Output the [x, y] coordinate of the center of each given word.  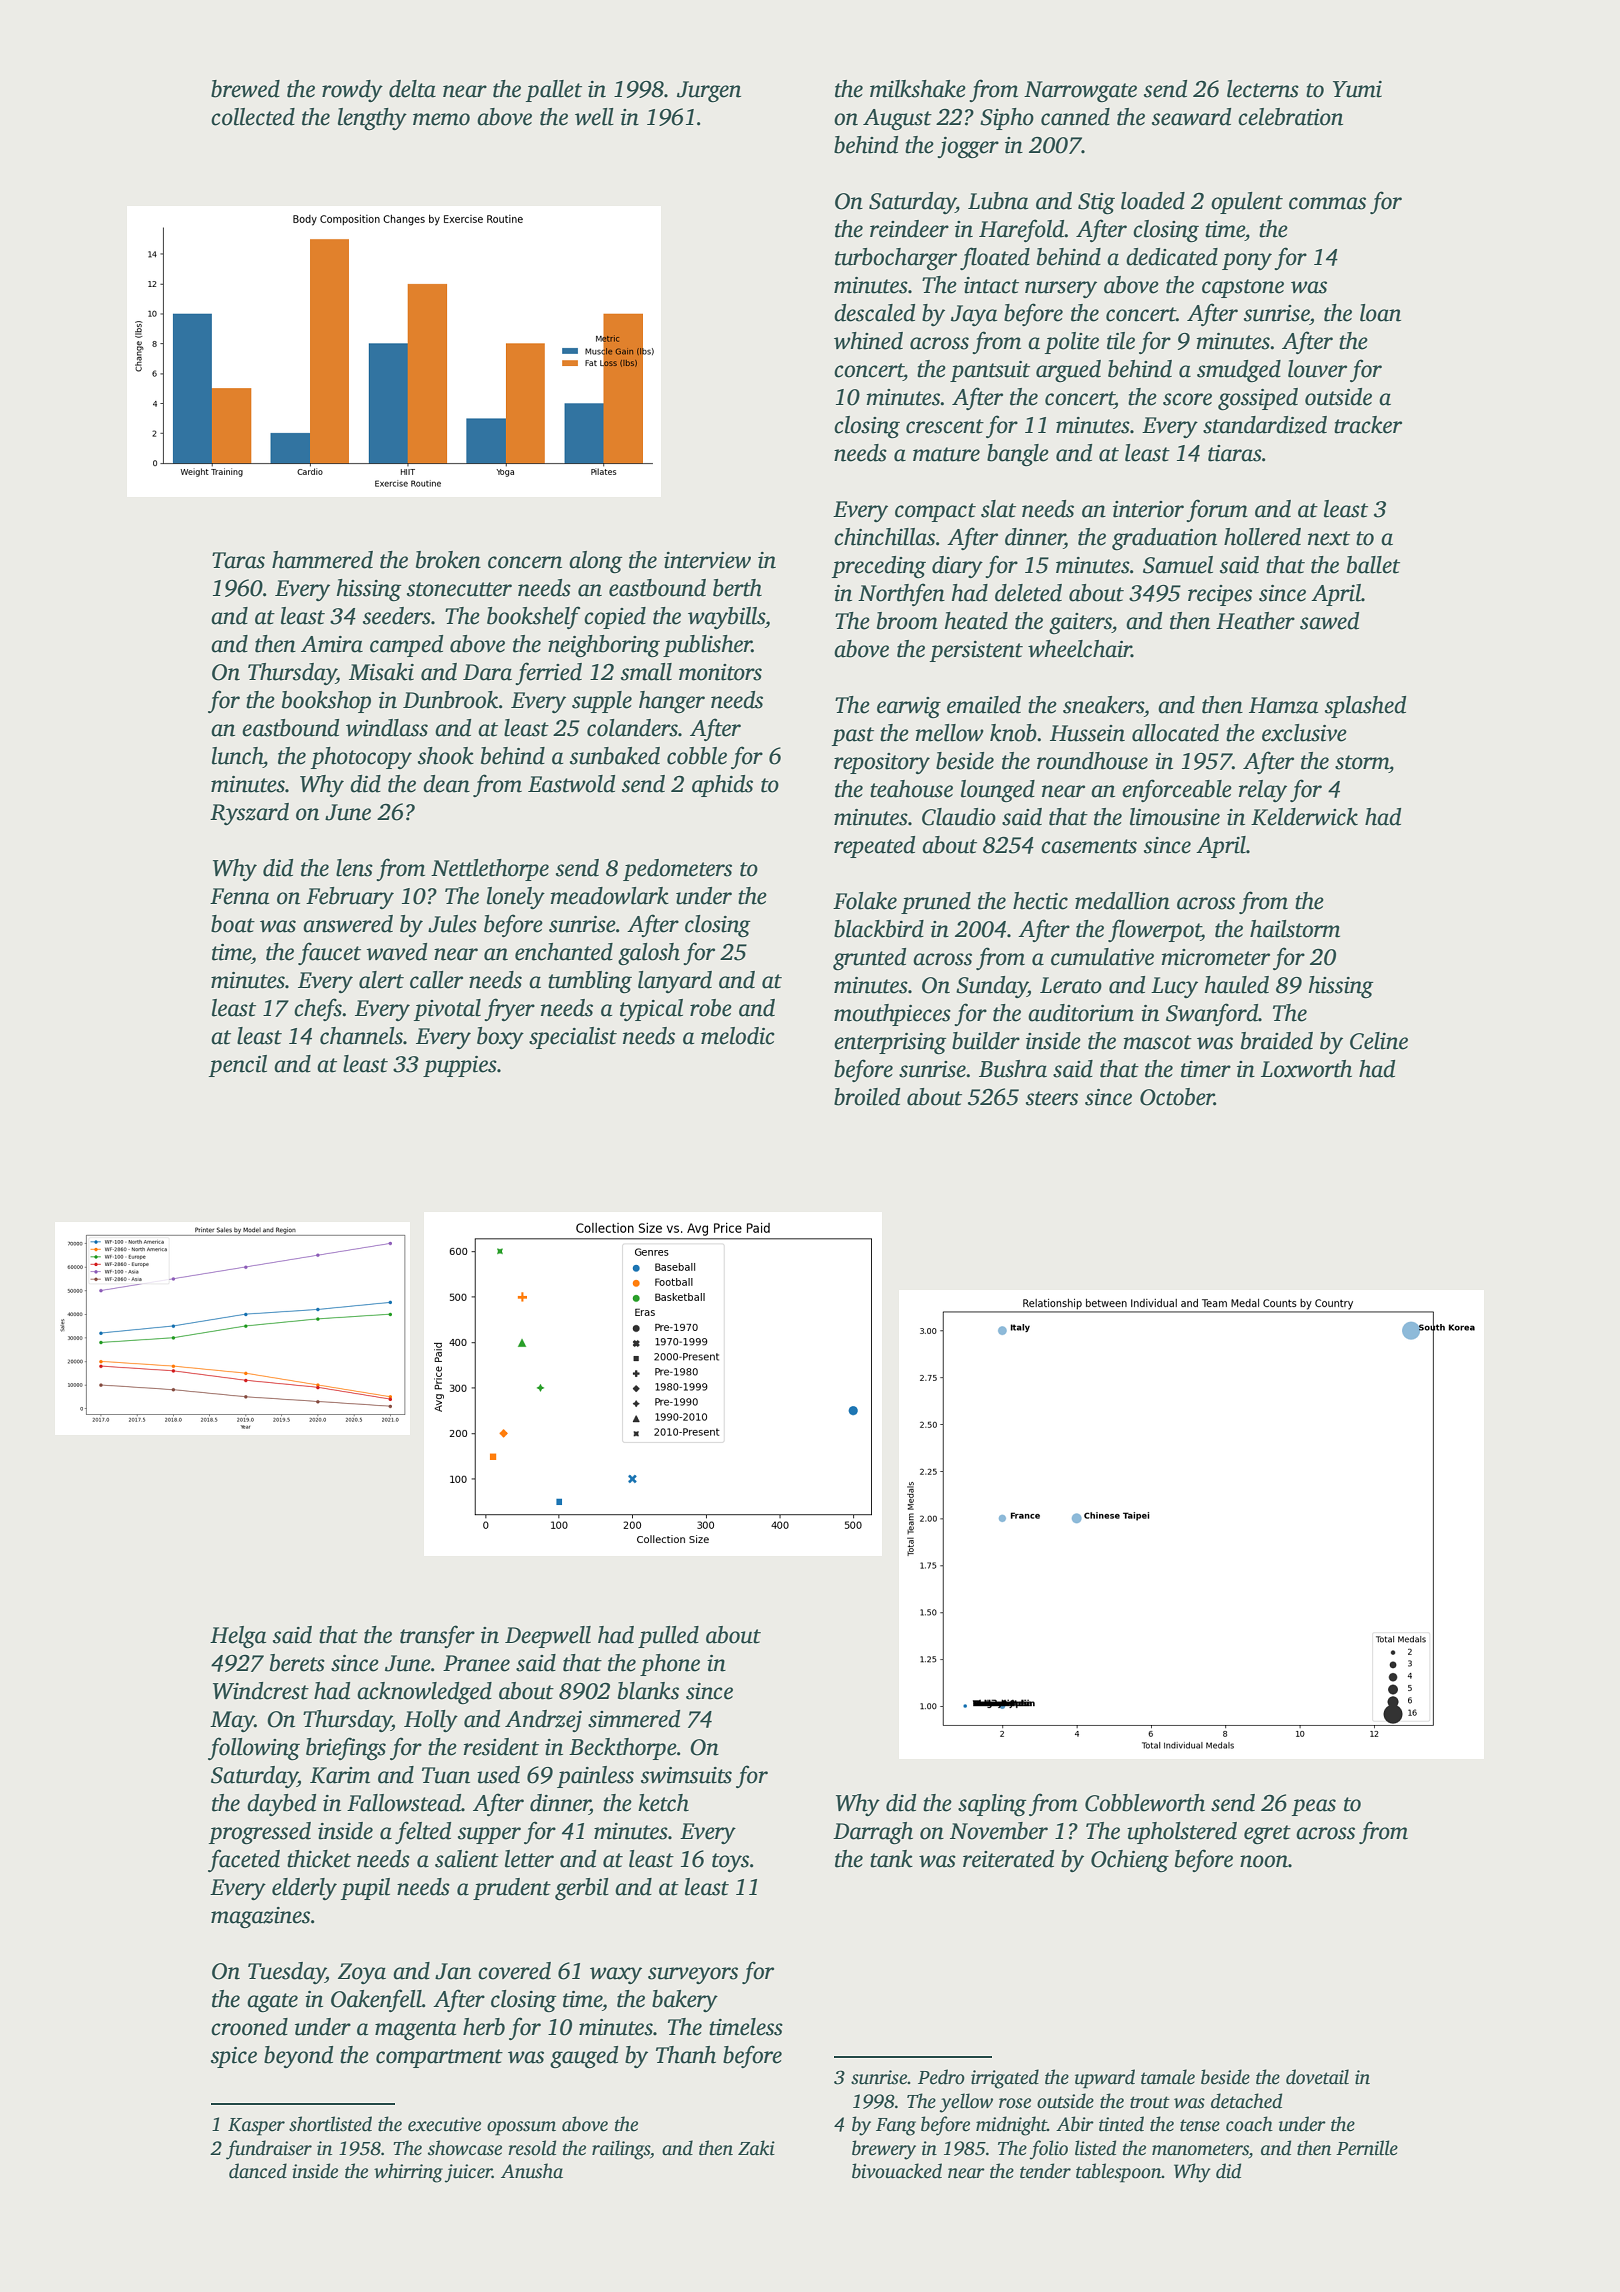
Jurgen [709, 92]
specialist [573, 1038]
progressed [260, 1833]
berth [737, 588]
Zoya [362, 1973]
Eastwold [571, 784]
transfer [437, 1636]
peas [1314, 1807]
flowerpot [1154, 930]
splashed [1365, 707]
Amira [332, 644]
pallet [554, 91]
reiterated [1008, 1859]
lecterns [1263, 89]
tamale [1168, 2077]
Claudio [959, 817]
